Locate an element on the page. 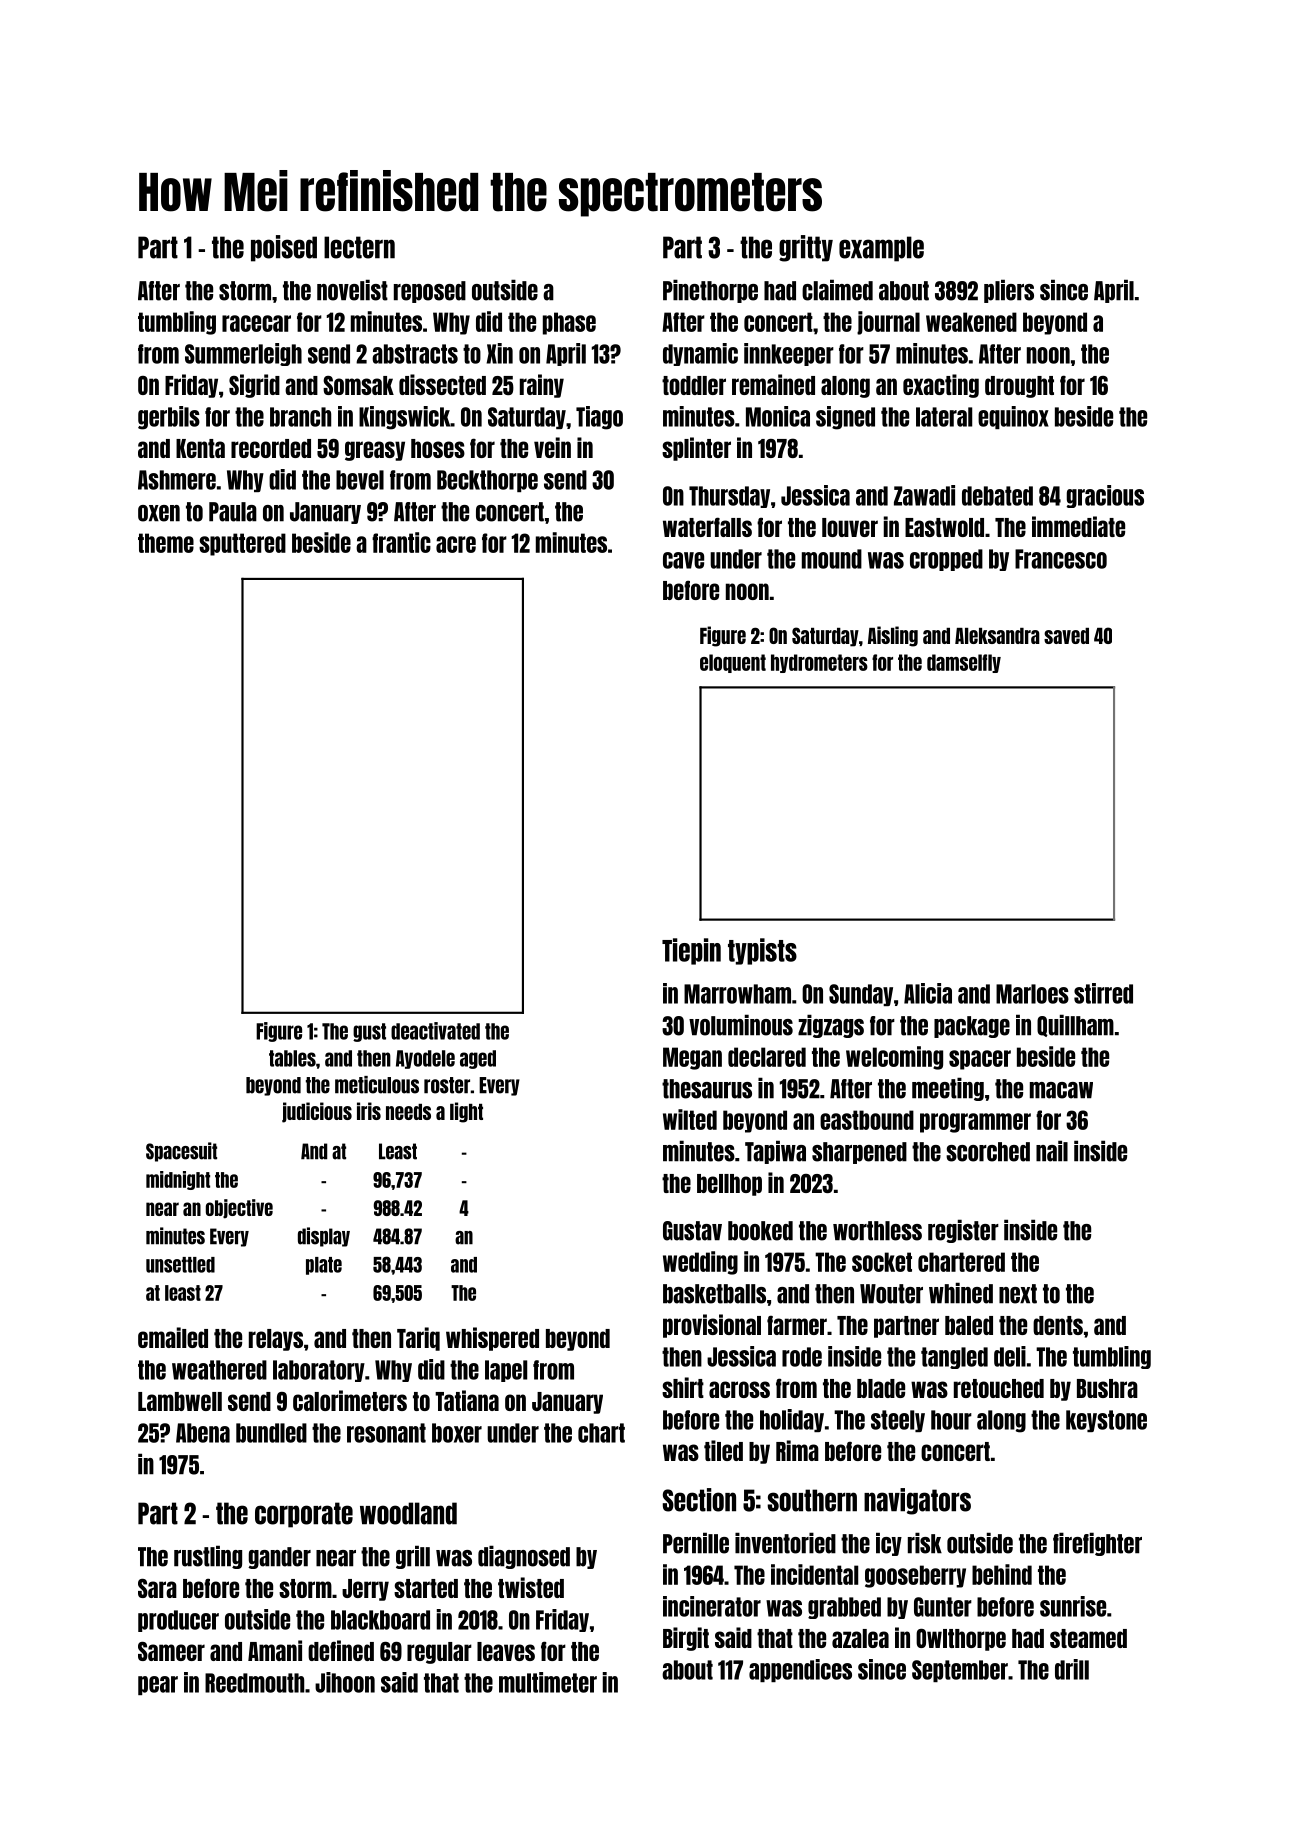 The image size is (1290, 1825). example is located at coordinates (881, 249).
